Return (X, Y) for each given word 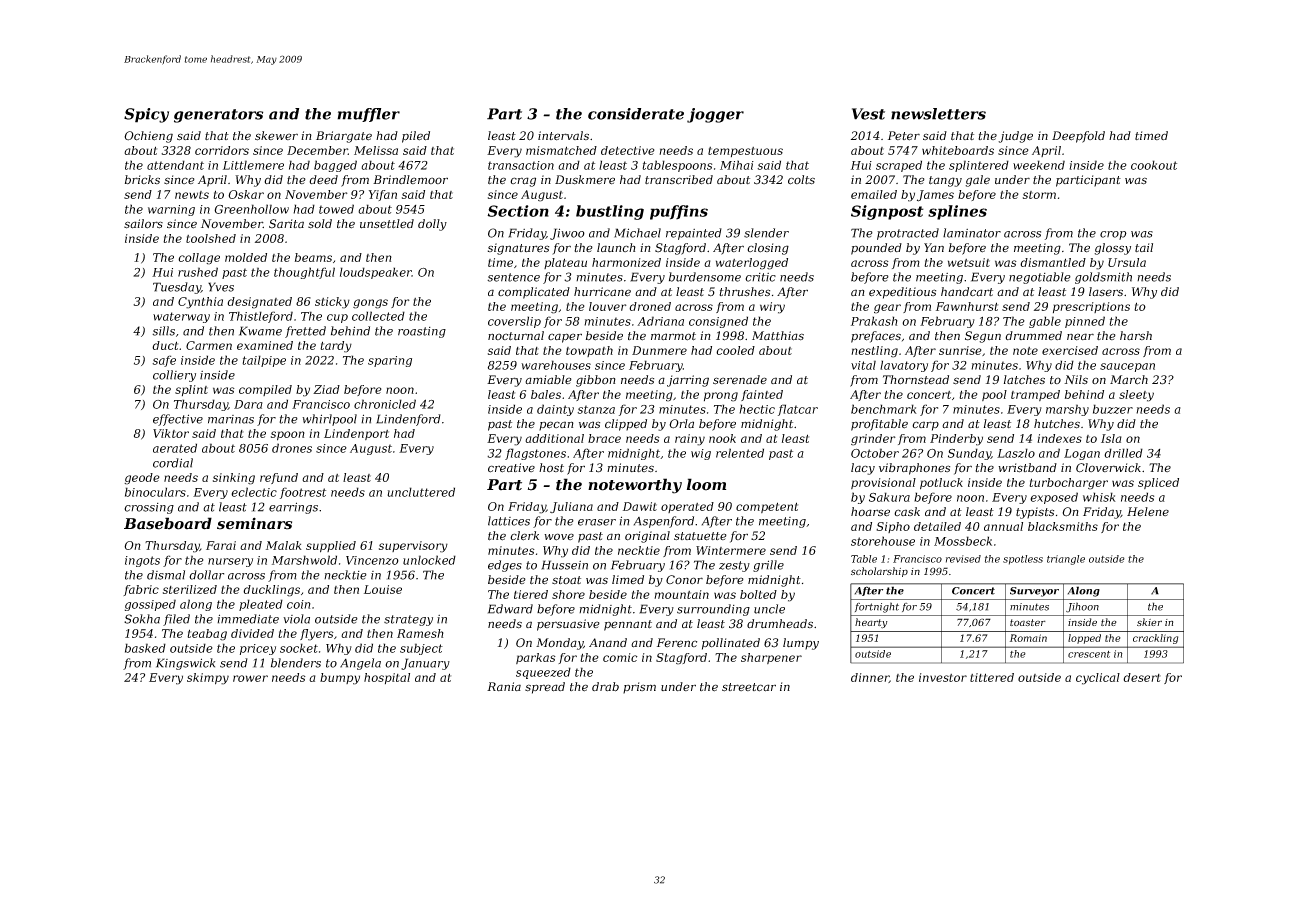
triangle (1066, 560)
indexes (1059, 438)
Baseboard (168, 523)
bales (546, 394)
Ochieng (148, 137)
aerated (175, 448)
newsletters (938, 114)
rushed (198, 272)
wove (559, 537)
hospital (387, 678)
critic (760, 277)
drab (605, 687)
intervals (563, 136)
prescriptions (1091, 307)
